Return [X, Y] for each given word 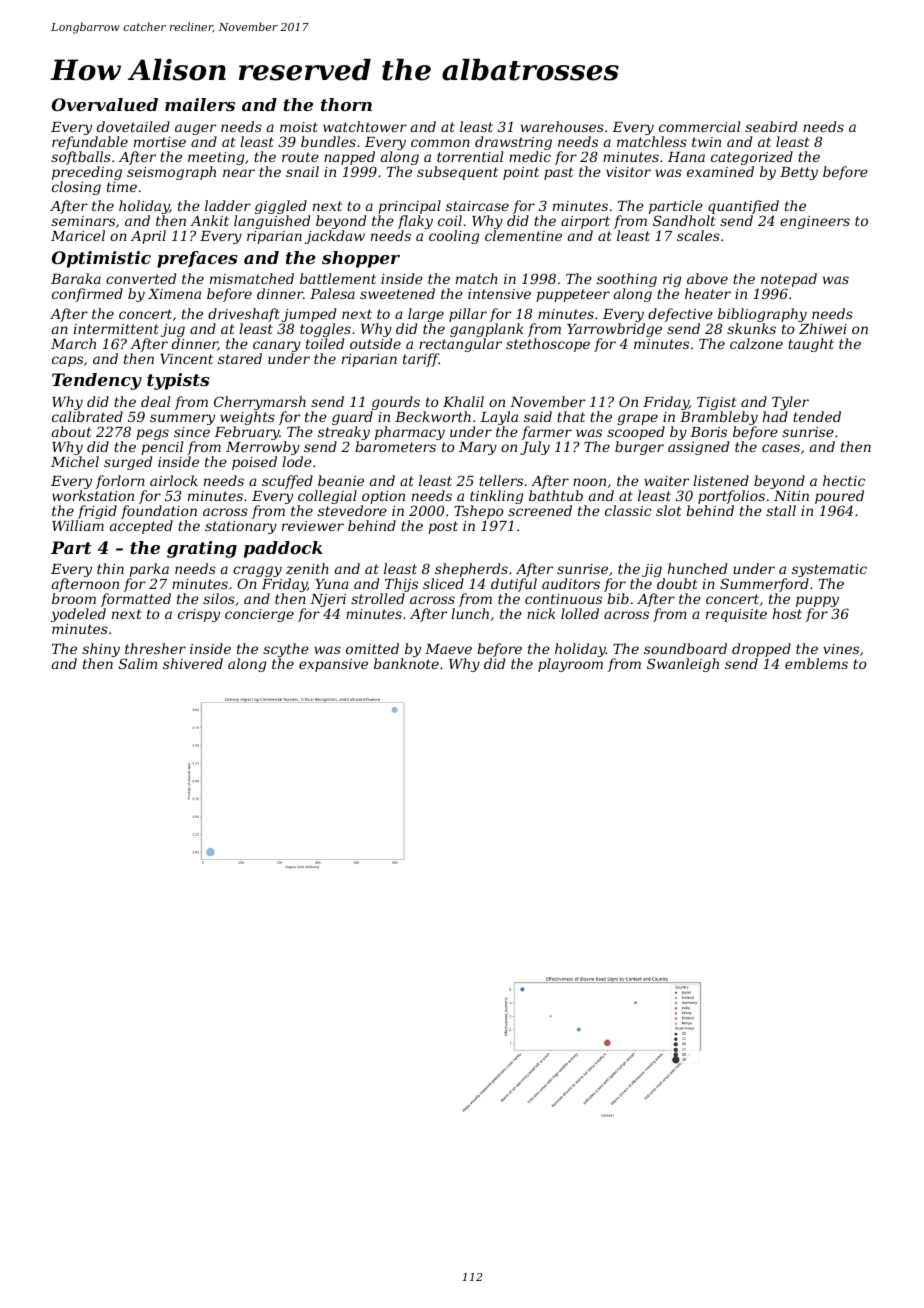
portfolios [731, 497]
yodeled [78, 615]
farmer [547, 433]
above [707, 278]
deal [155, 401]
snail [302, 171]
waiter [666, 481]
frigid [97, 512]
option [383, 497]
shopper [361, 259]
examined [720, 171]
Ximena [174, 294]
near [239, 173]
